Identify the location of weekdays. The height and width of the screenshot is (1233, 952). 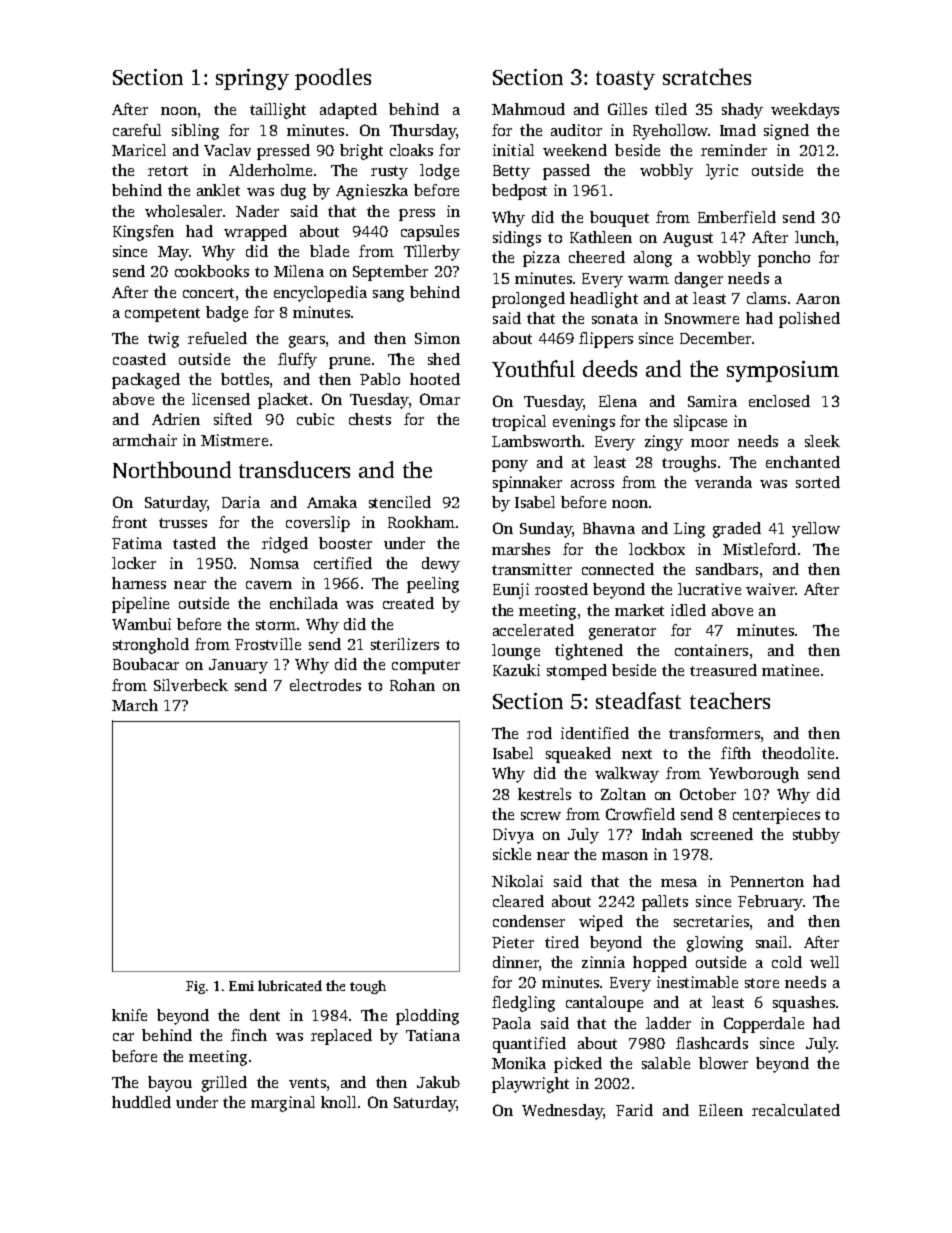
(805, 111).
